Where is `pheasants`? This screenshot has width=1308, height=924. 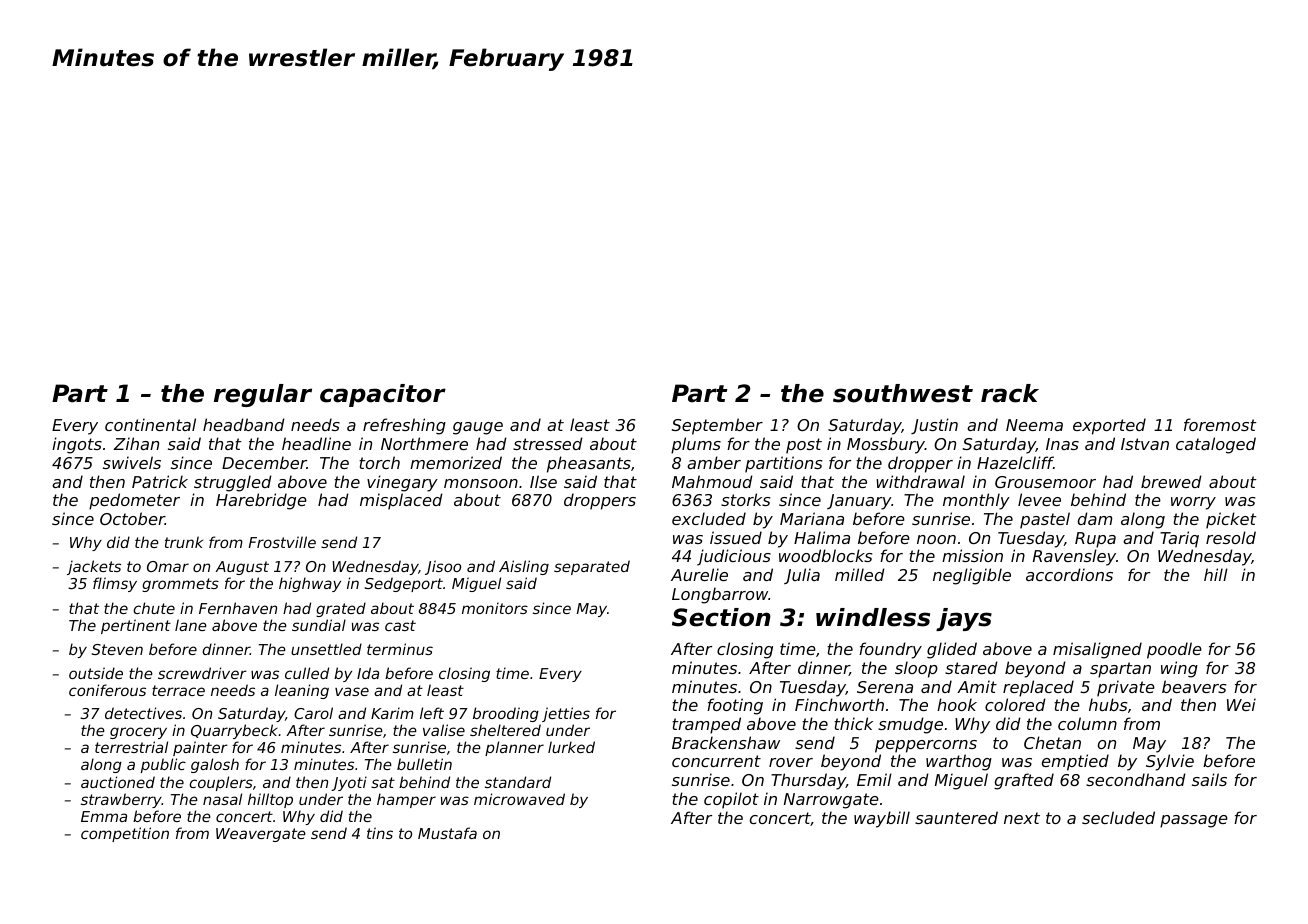 pheasants is located at coordinates (589, 464).
